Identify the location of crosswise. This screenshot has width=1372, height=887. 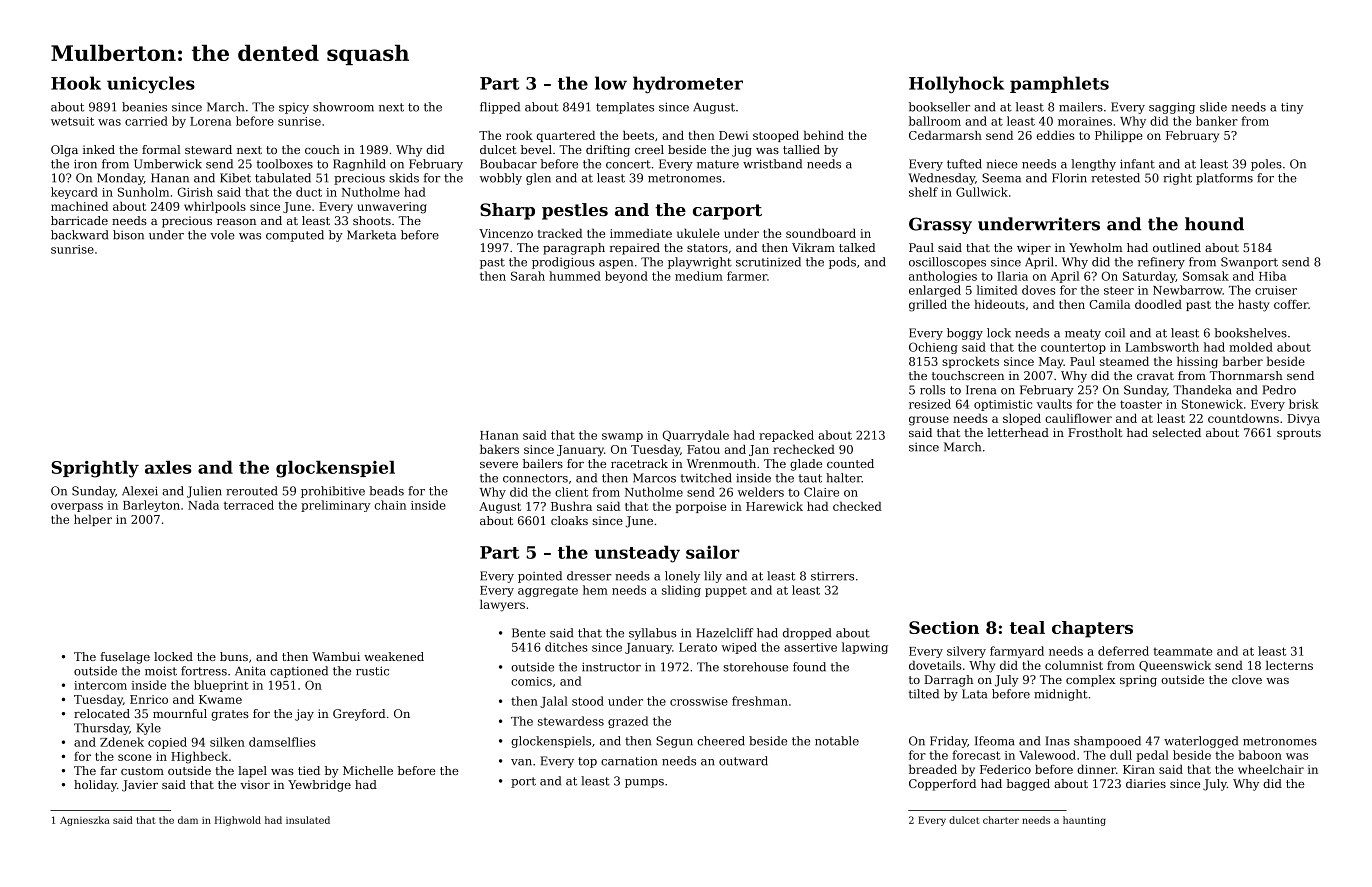
(699, 701).
